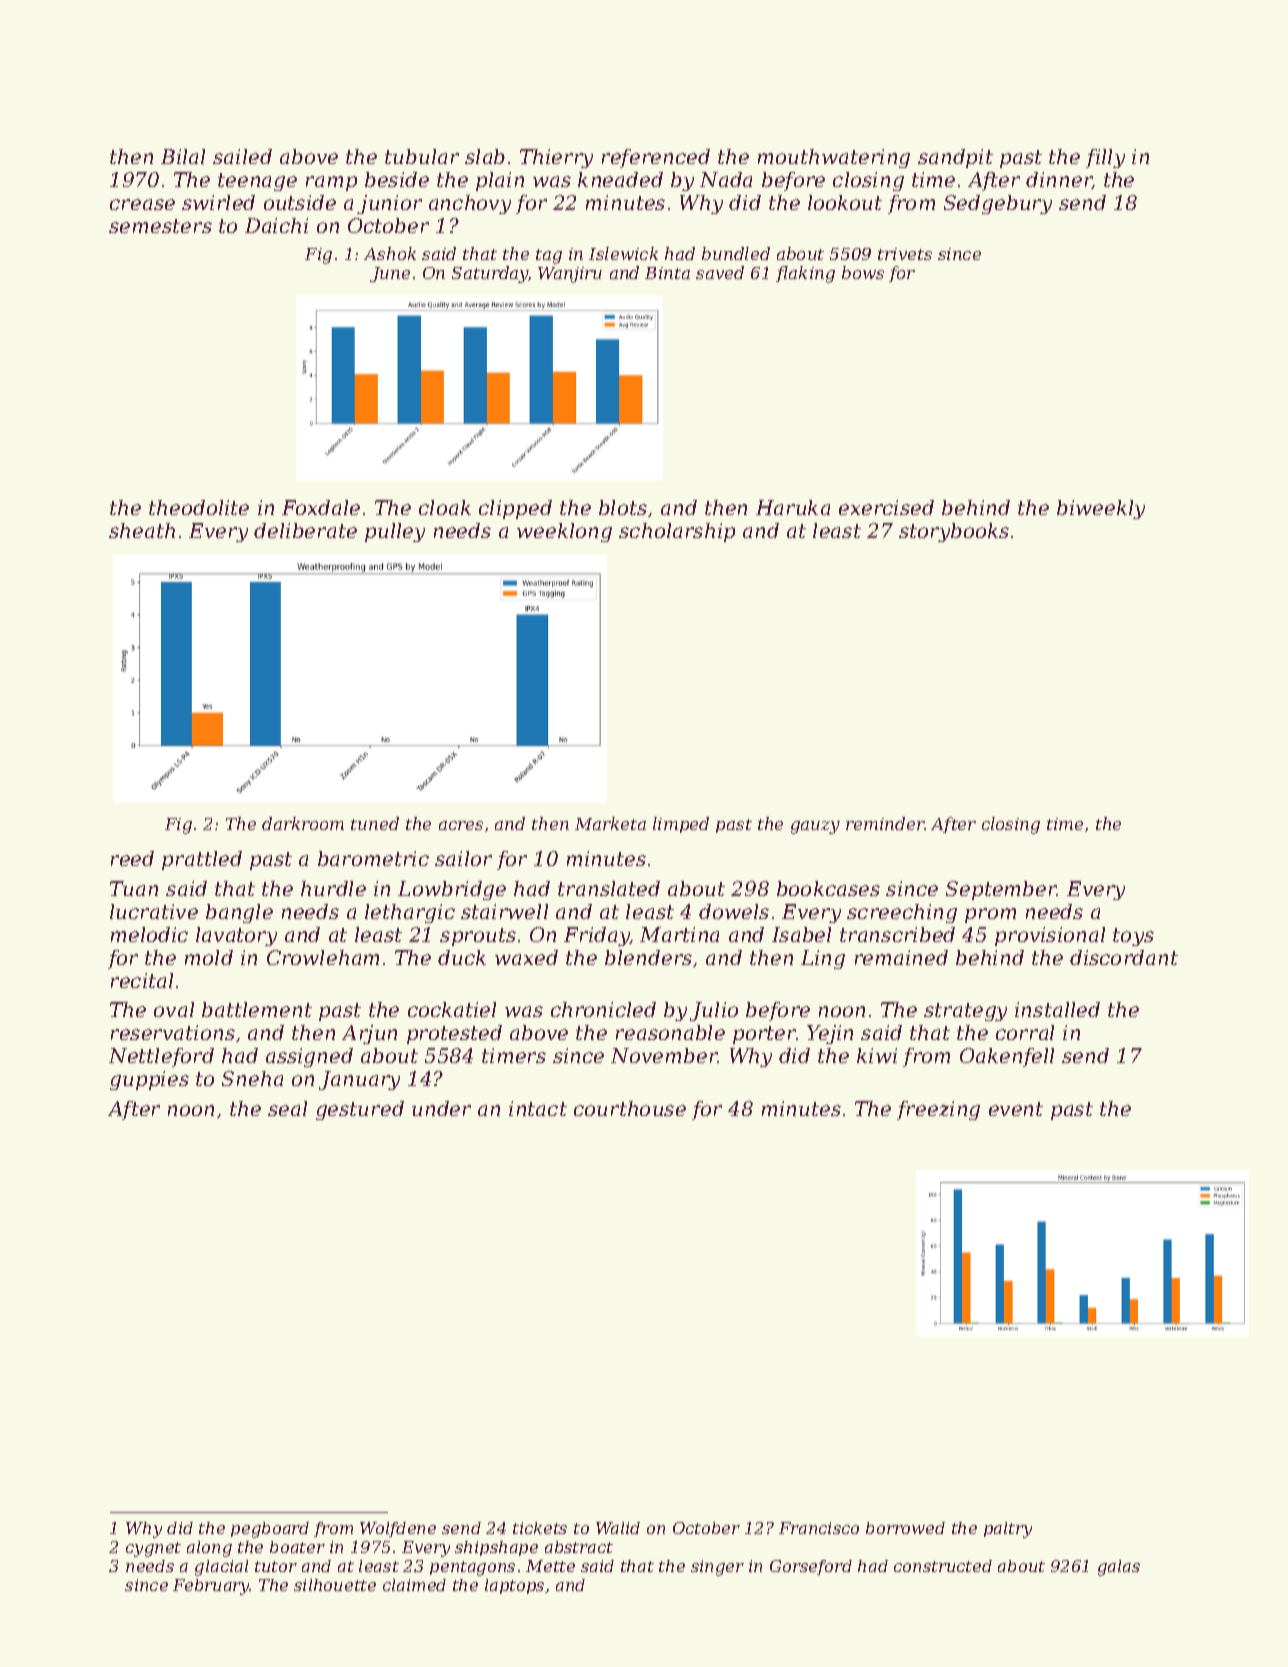  Describe the element at coordinates (398, 1529) in the screenshot. I see `Wolfdene` at that location.
